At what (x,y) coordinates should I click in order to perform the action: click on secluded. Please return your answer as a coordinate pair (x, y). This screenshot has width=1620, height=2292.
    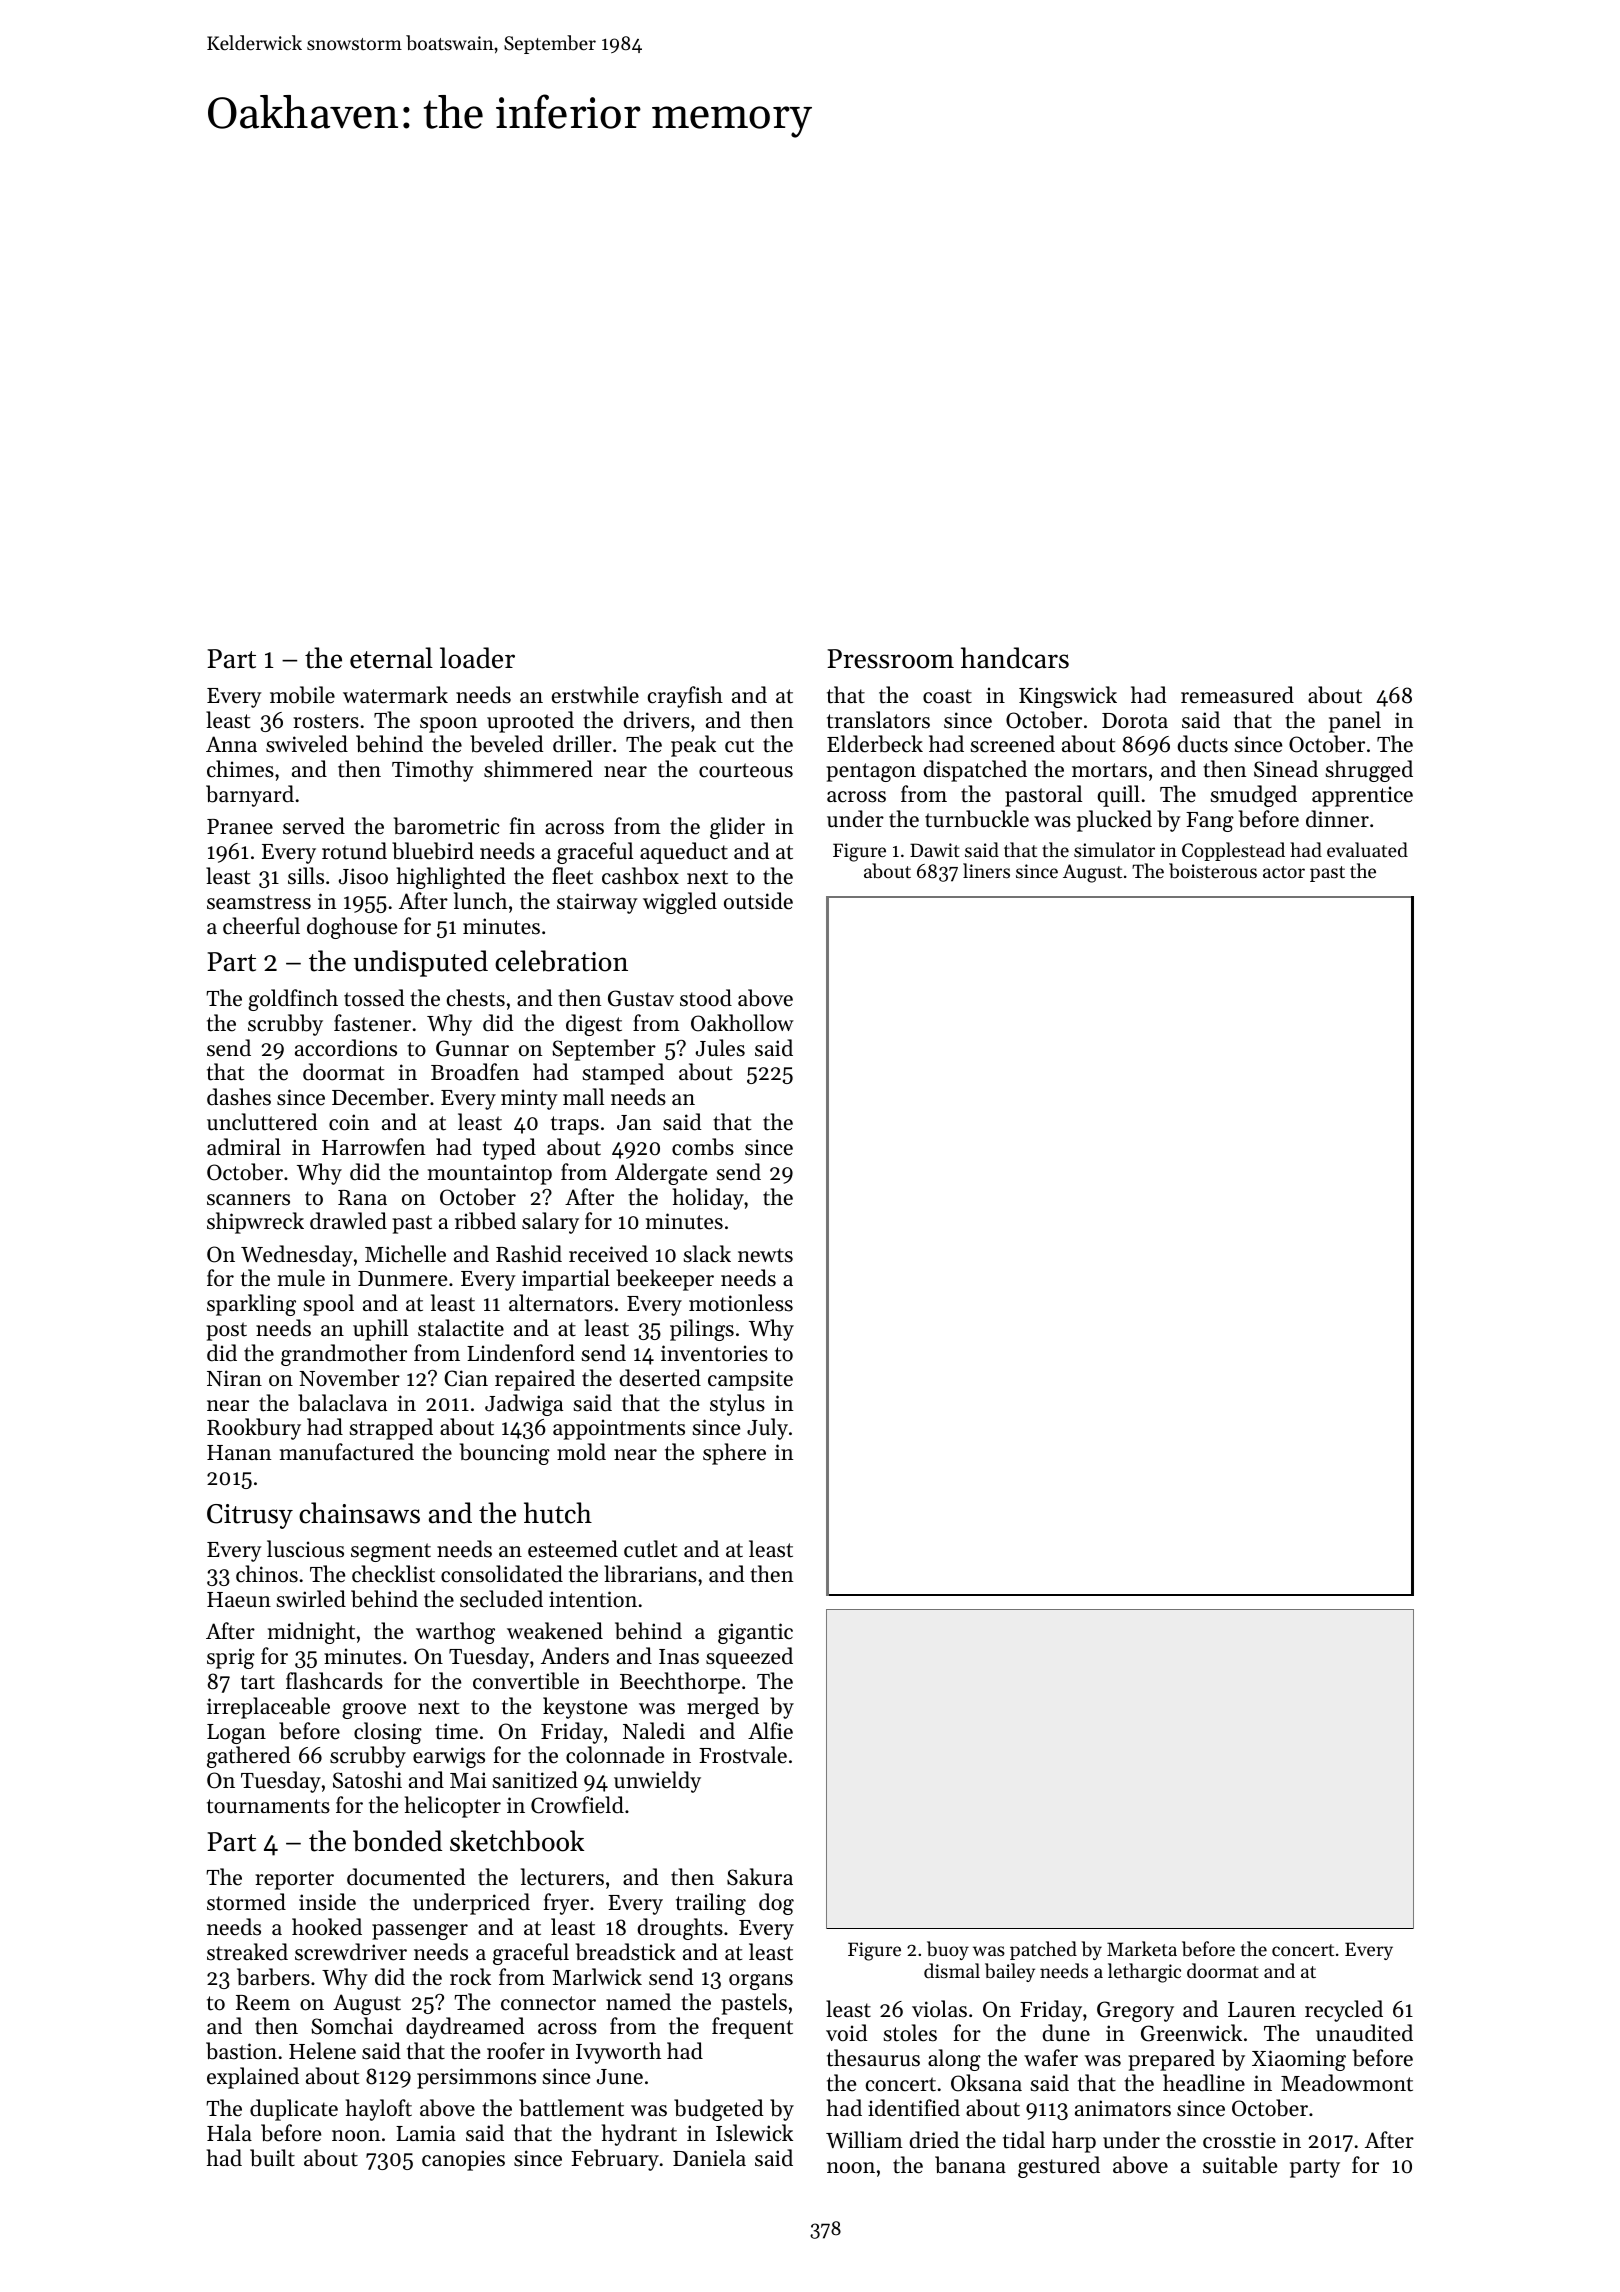
    Looking at the image, I should click on (501, 1599).
